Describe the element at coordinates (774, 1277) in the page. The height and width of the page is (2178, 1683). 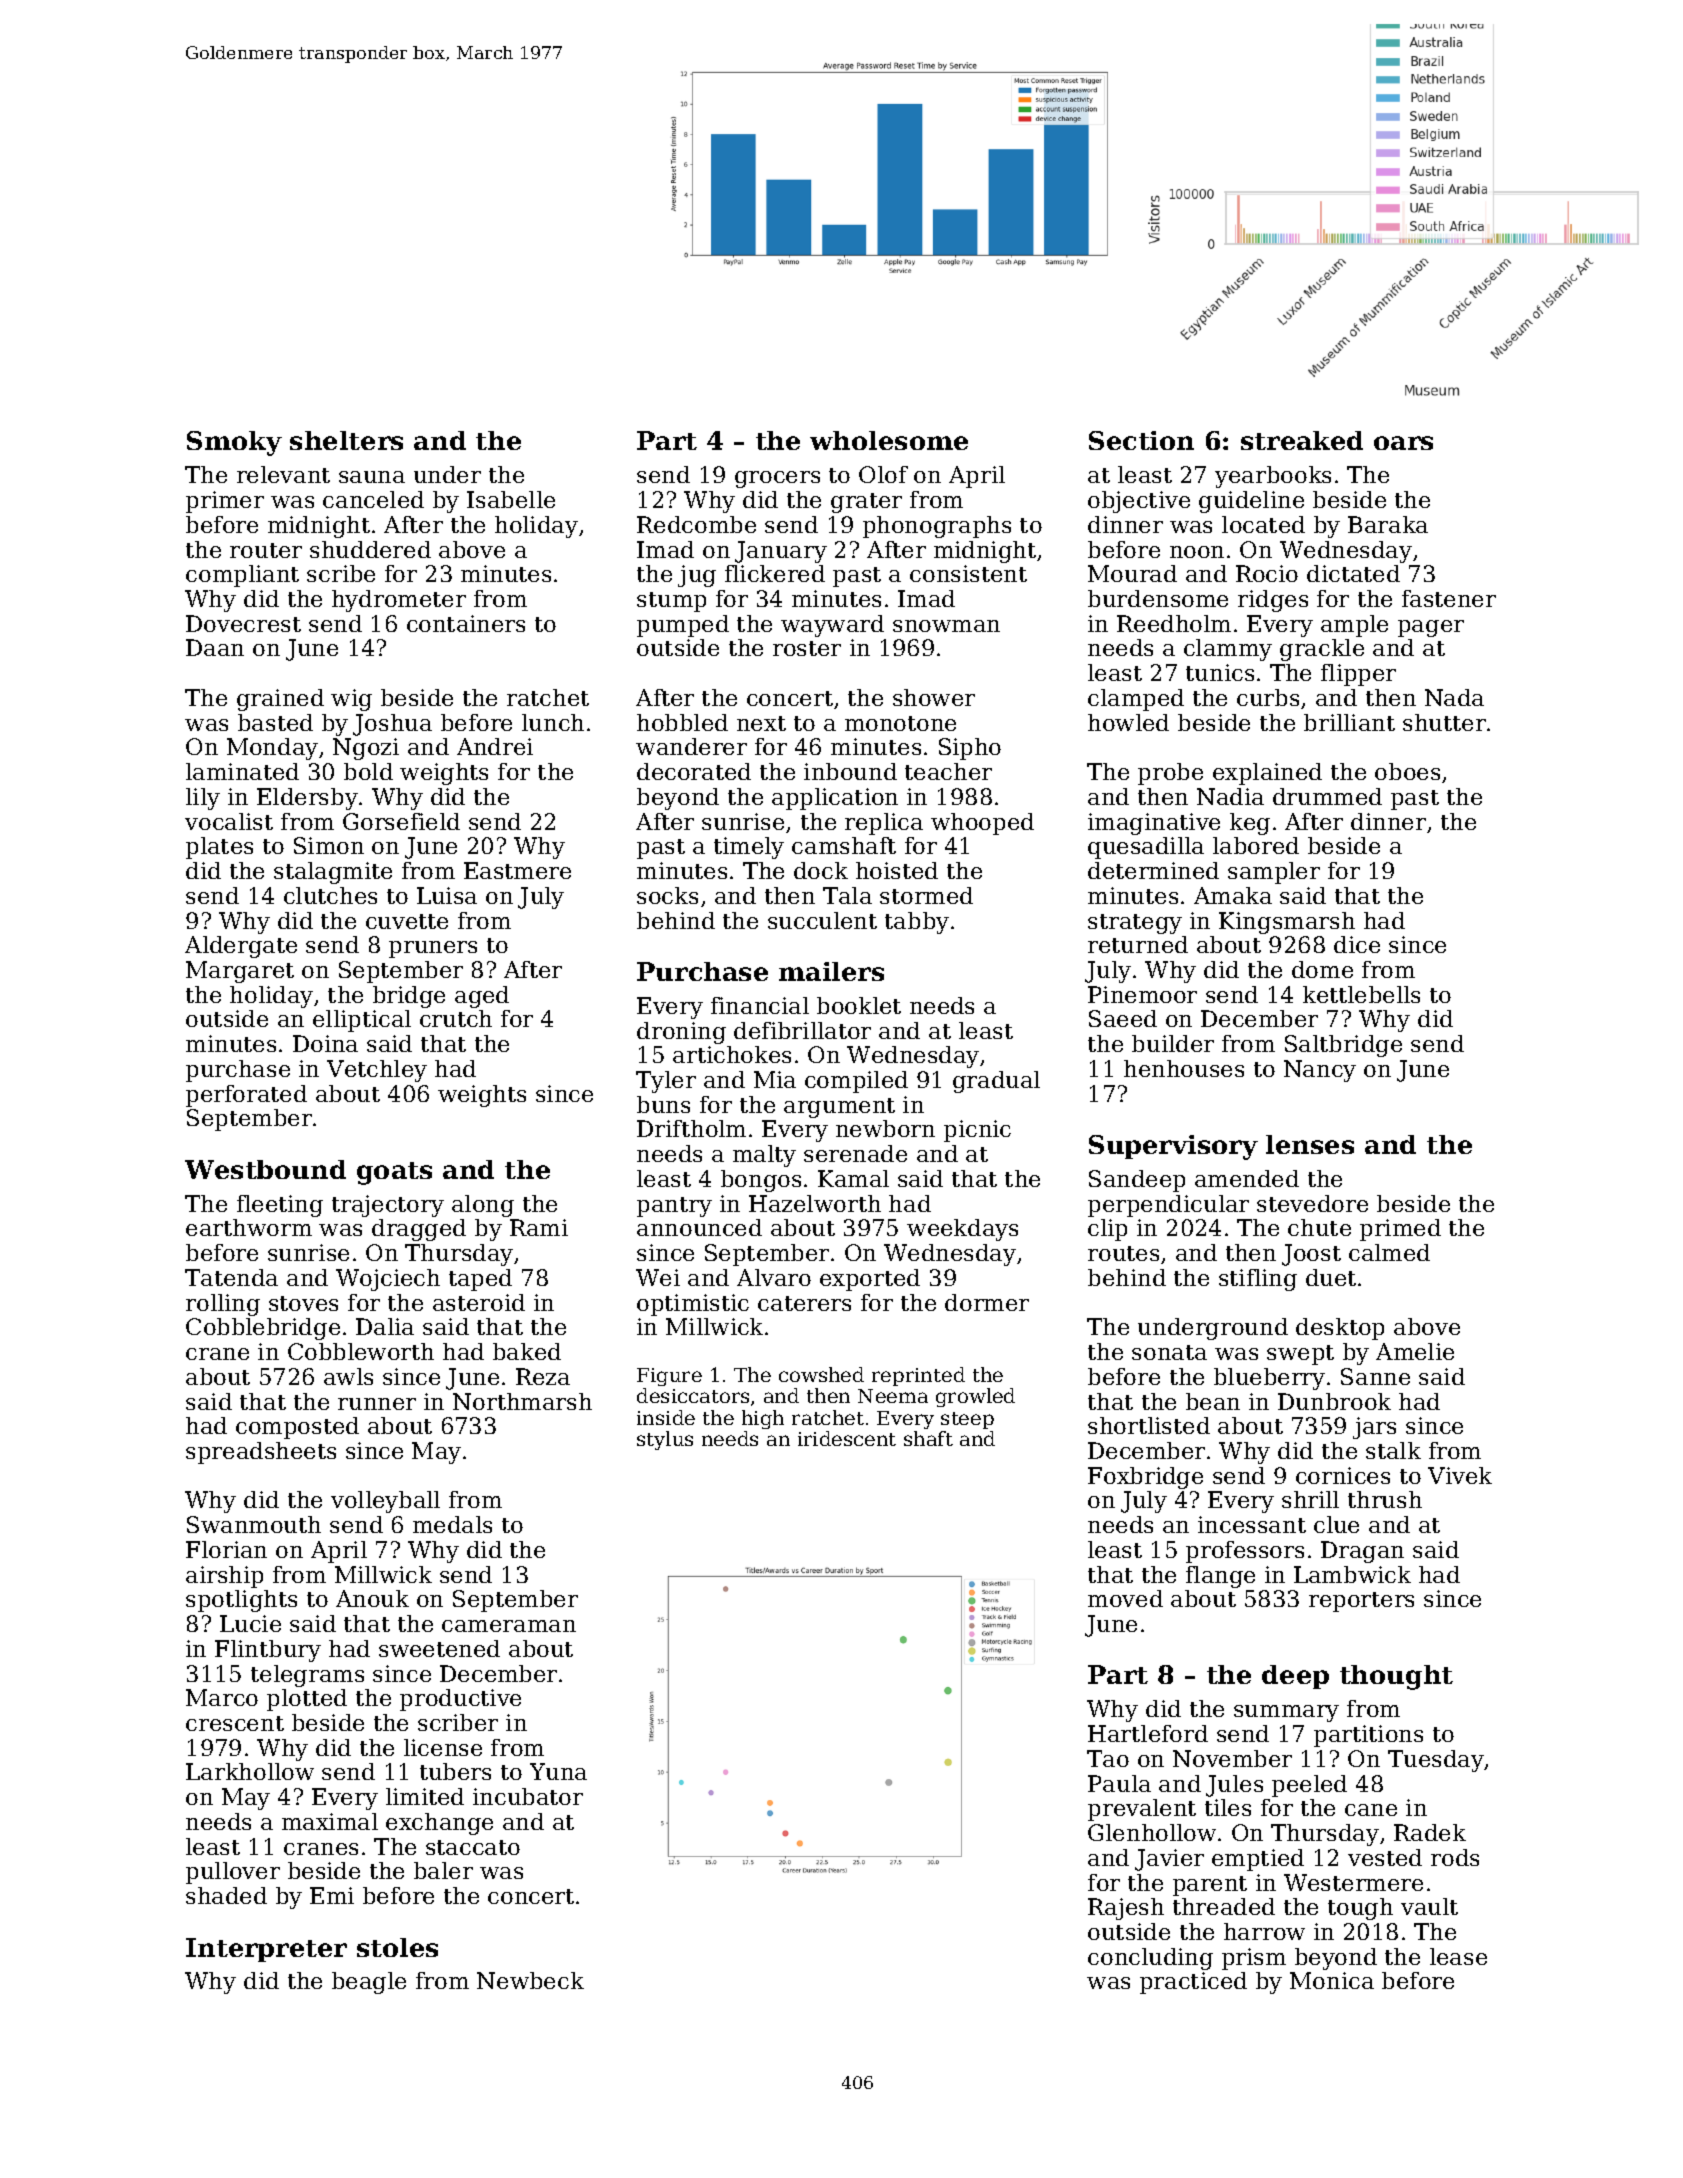
I see `Alvaro` at that location.
